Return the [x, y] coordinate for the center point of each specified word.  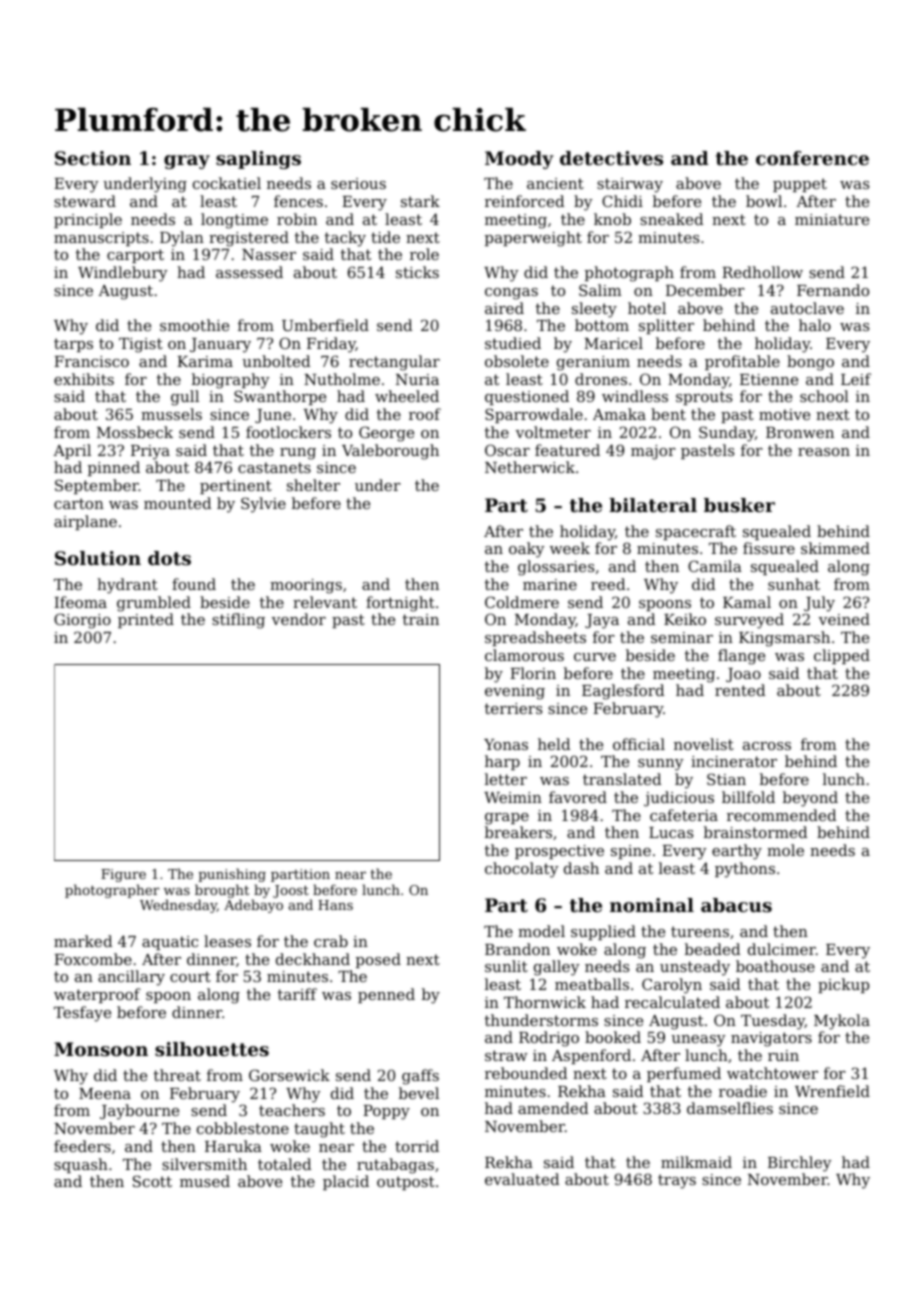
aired [504, 308]
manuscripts [101, 239]
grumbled [154, 604]
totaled [285, 1164]
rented [740, 690]
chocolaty [522, 870]
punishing [232, 875]
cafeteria [684, 815]
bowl [764, 201]
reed [608, 584]
